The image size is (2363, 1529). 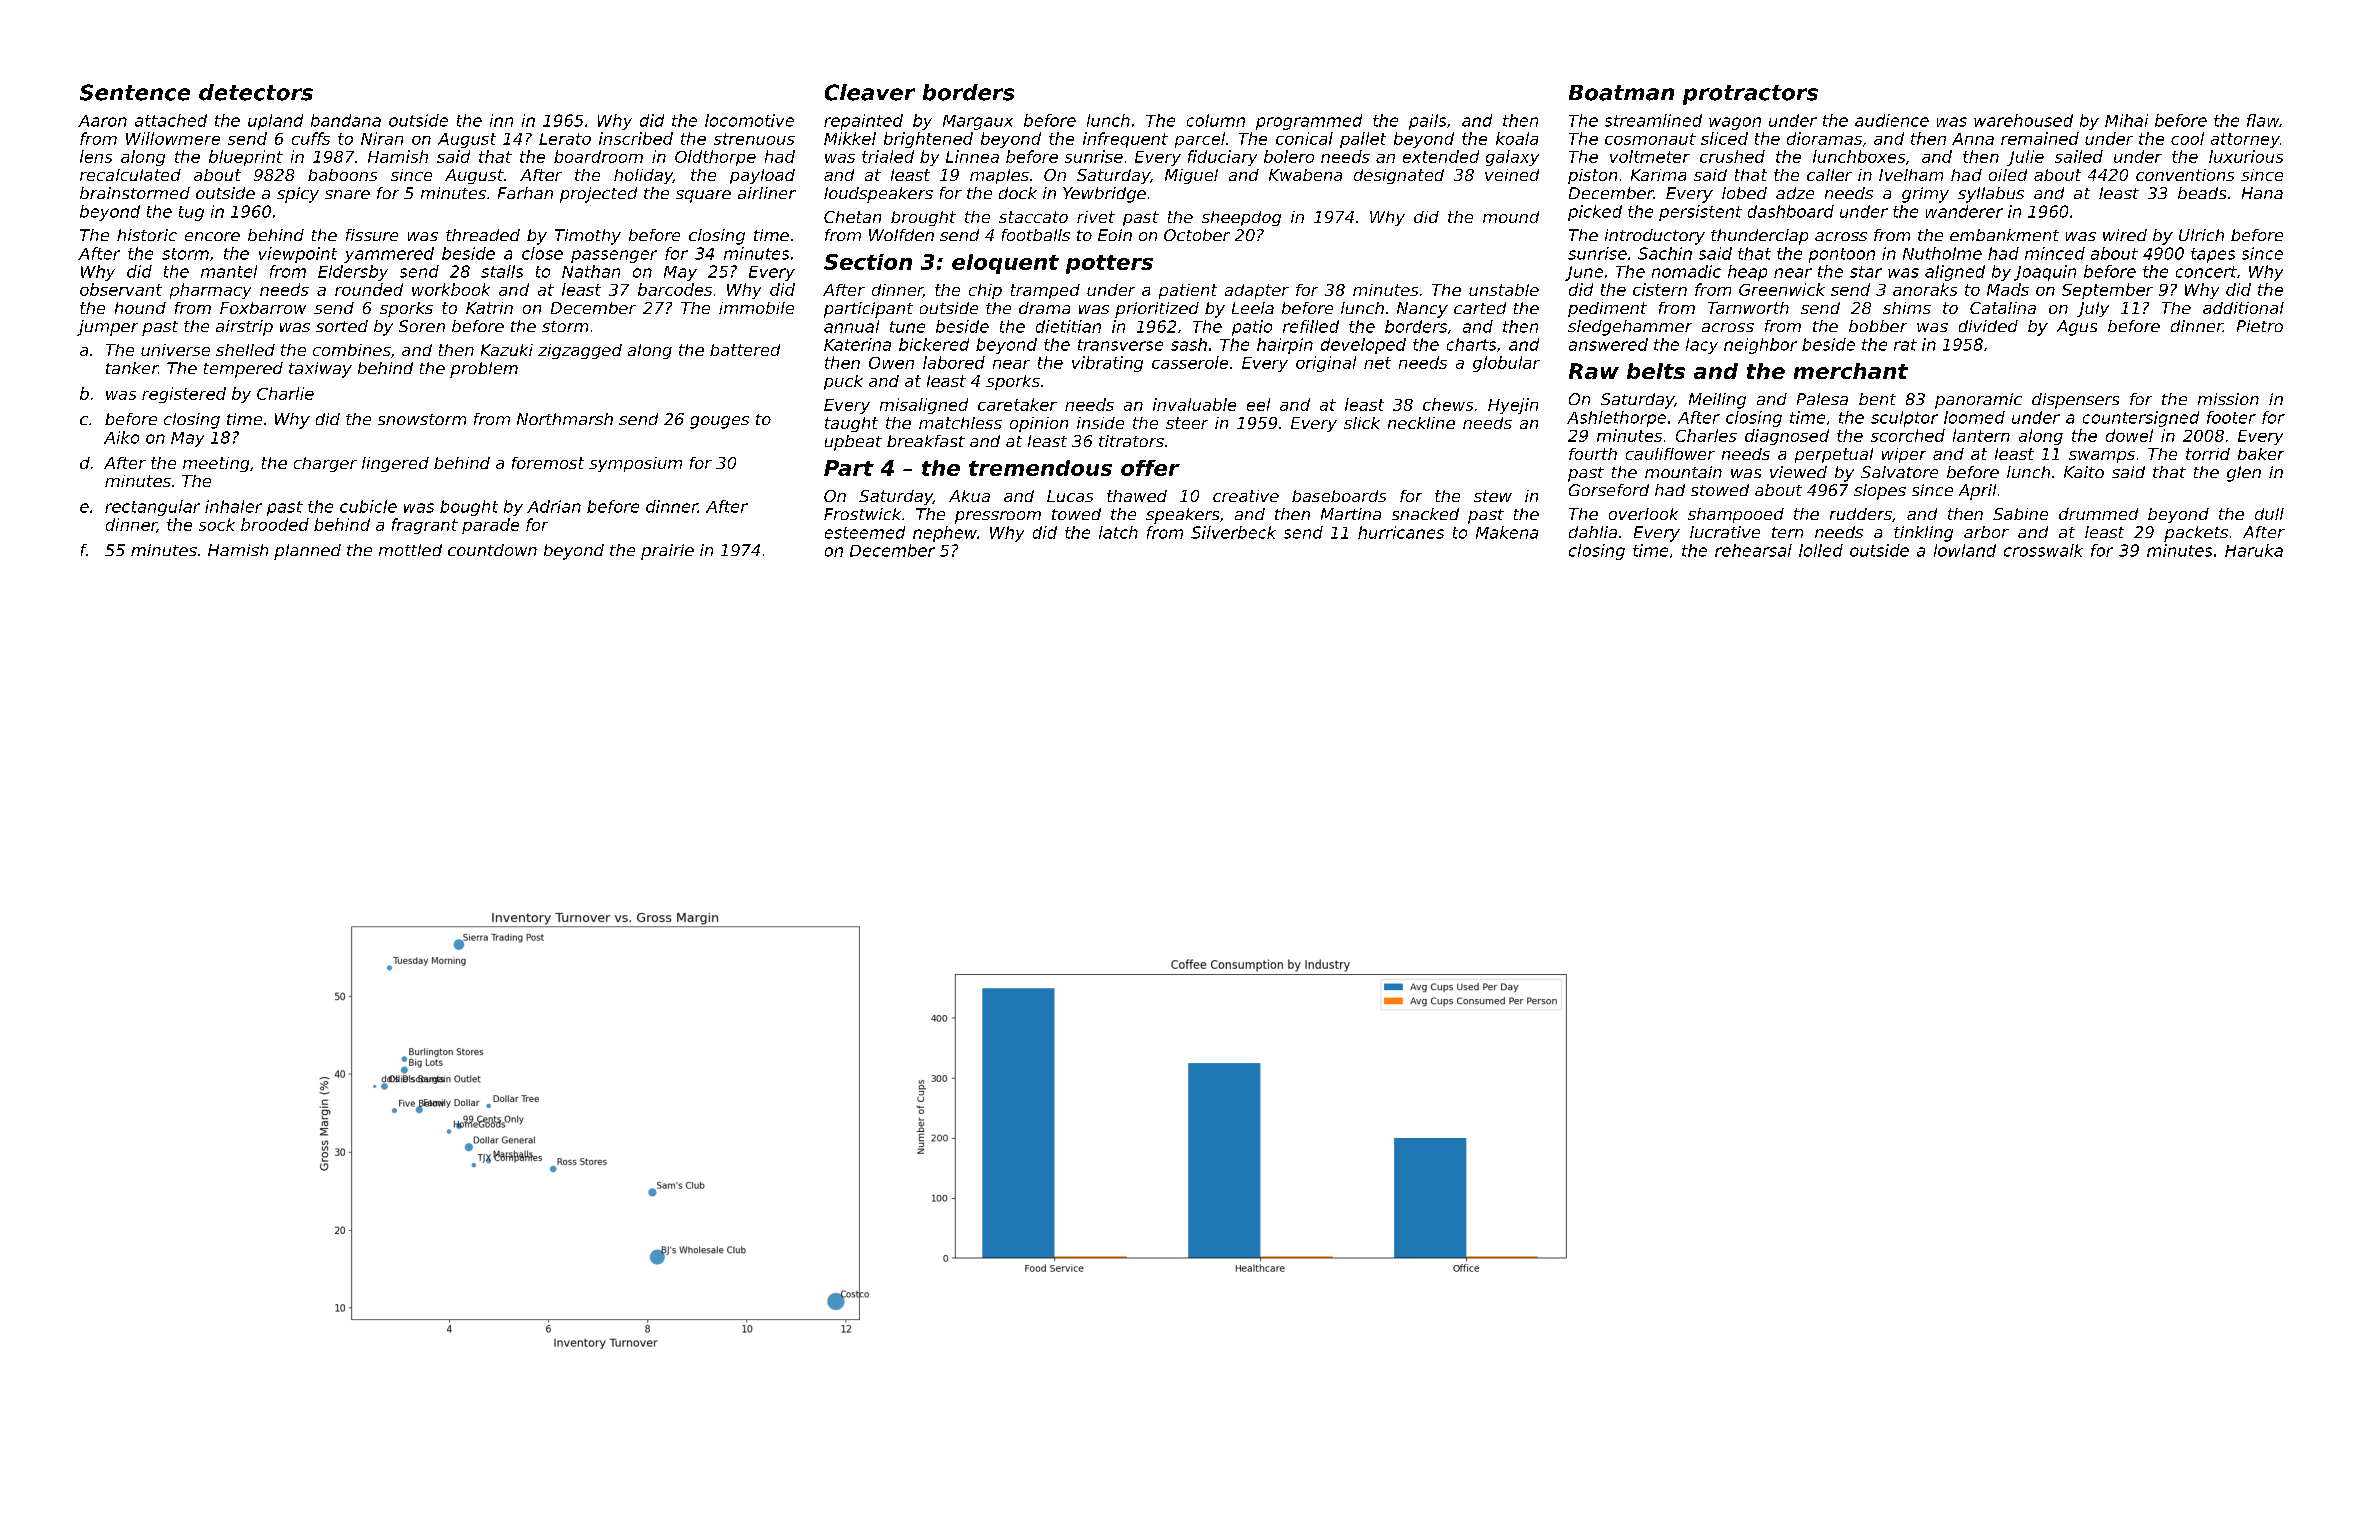 I want to click on Aaron, so click(x=102, y=121).
